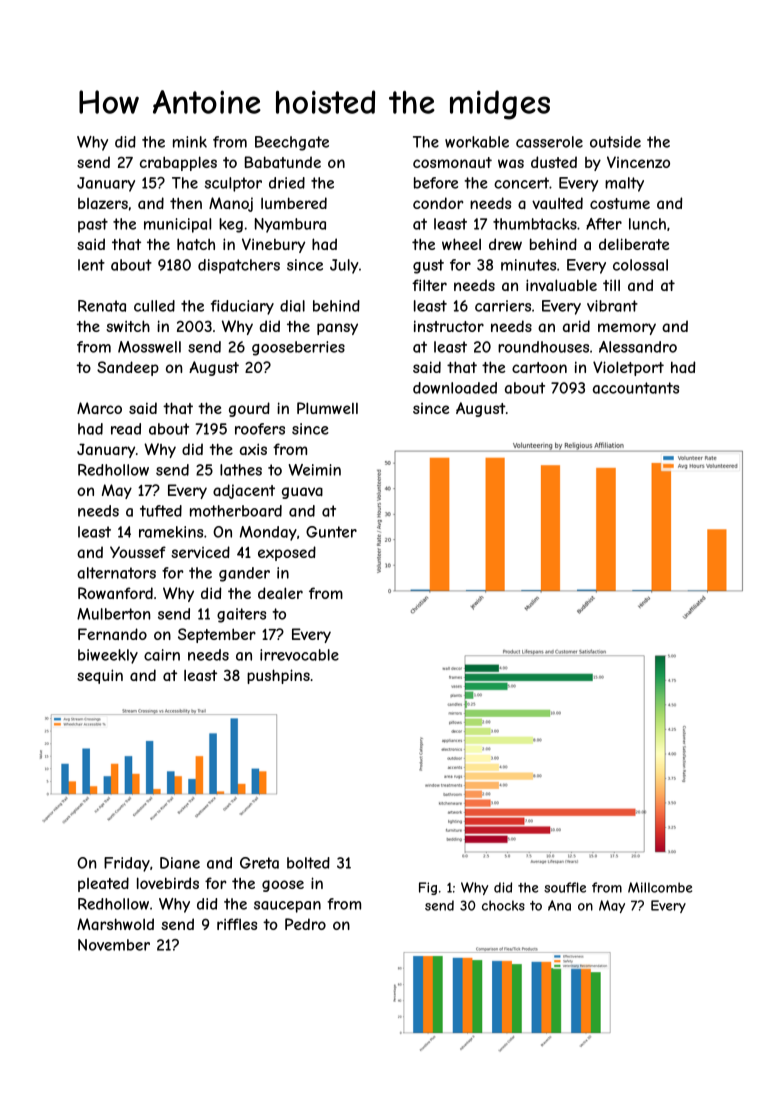  What do you see at coordinates (660, 887) in the image?
I see `Millcombe` at bounding box center [660, 887].
